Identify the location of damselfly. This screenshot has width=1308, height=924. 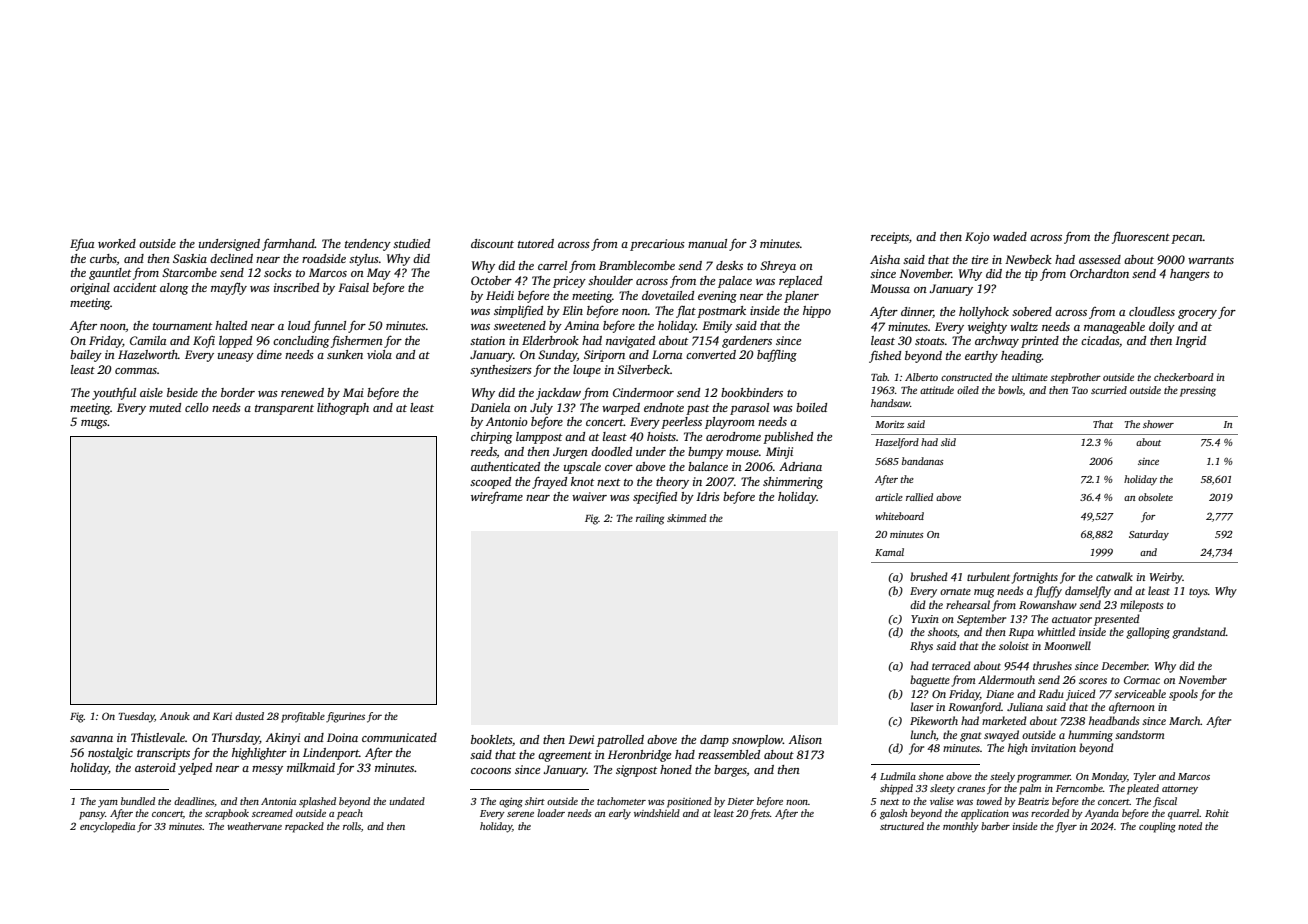
(1088, 592).
